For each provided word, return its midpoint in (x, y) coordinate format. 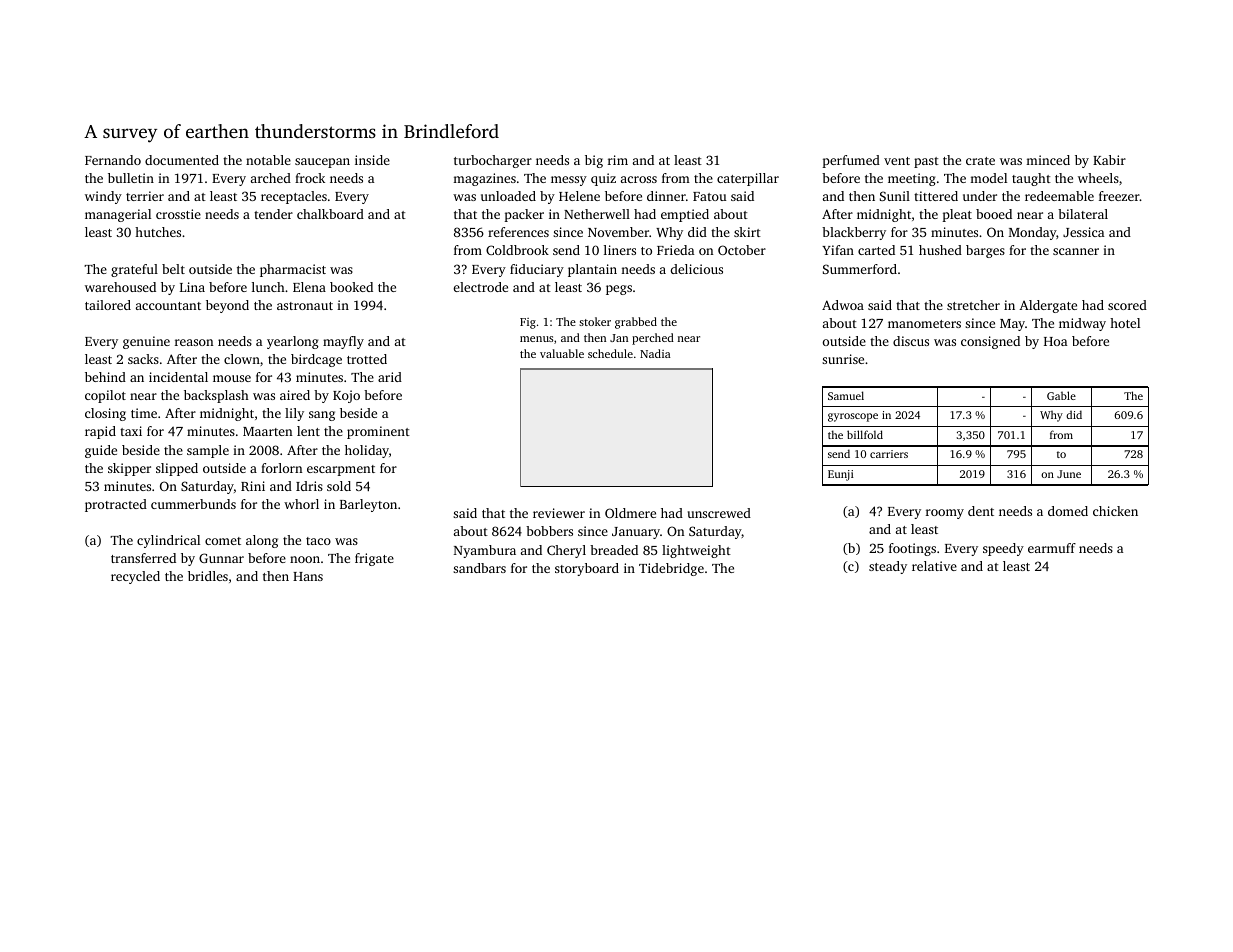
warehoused (120, 287)
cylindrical (168, 541)
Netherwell (597, 214)
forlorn (281, 468)
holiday (367, 451)
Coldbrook (517, 250)
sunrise (843, 359)
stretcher (973, 305)
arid (390, 377)
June (1069, 474)
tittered (936, 196)
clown (242, 359)
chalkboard (330, 214)
